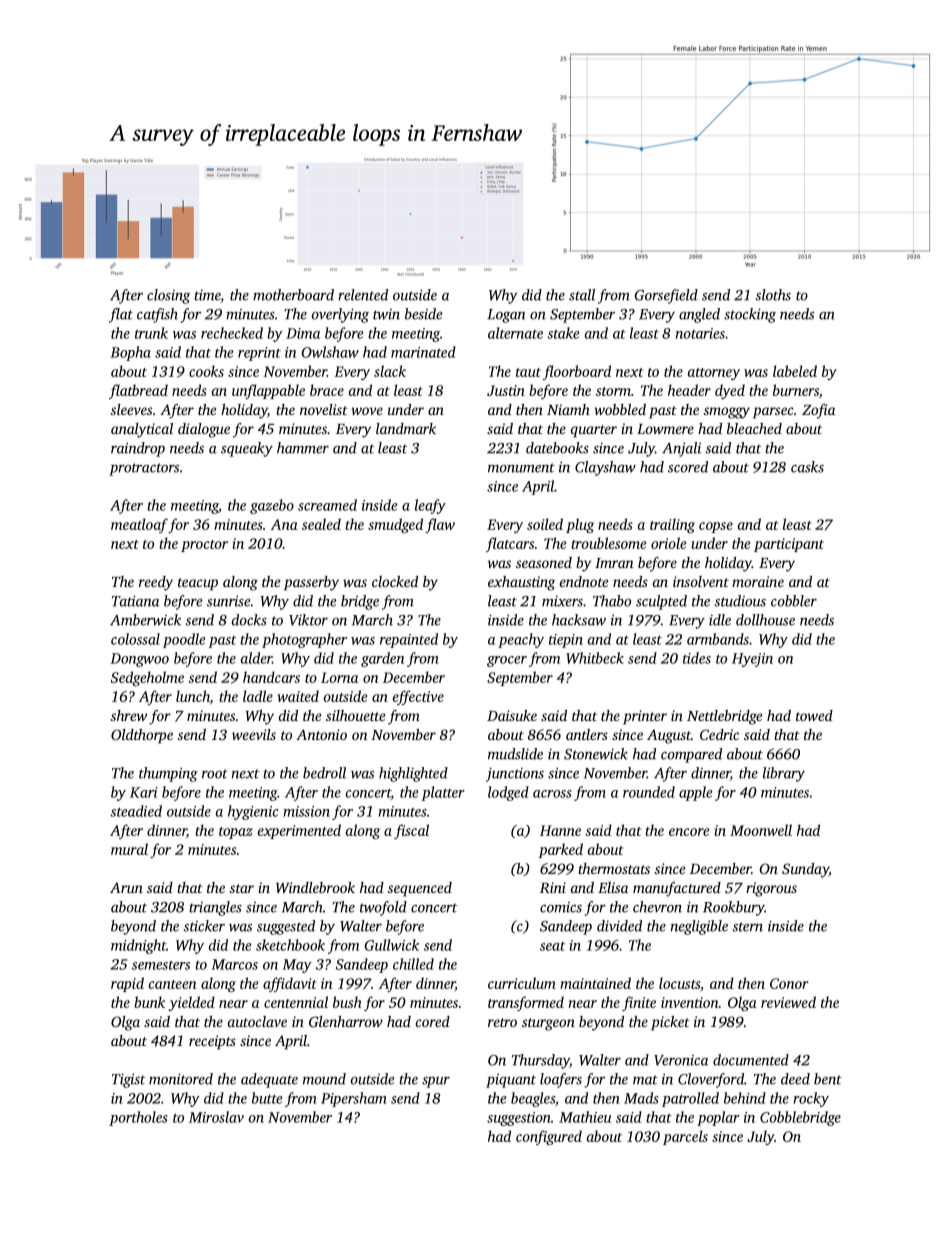  Describe the element at coordinates (420, 889) in the screenshot. I see `sequenced` at that location.
